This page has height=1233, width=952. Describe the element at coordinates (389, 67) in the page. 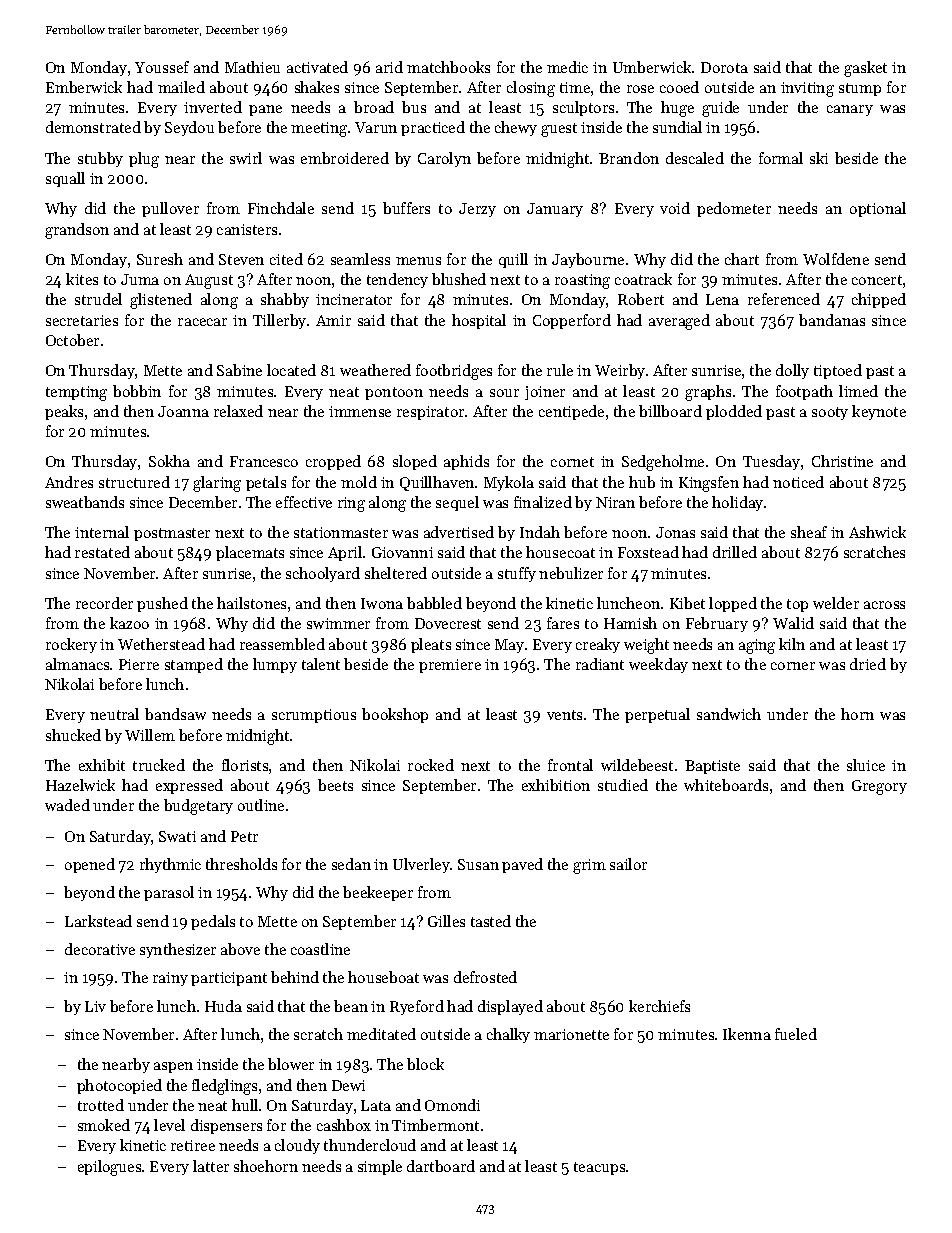

I see `arid` at that location.
